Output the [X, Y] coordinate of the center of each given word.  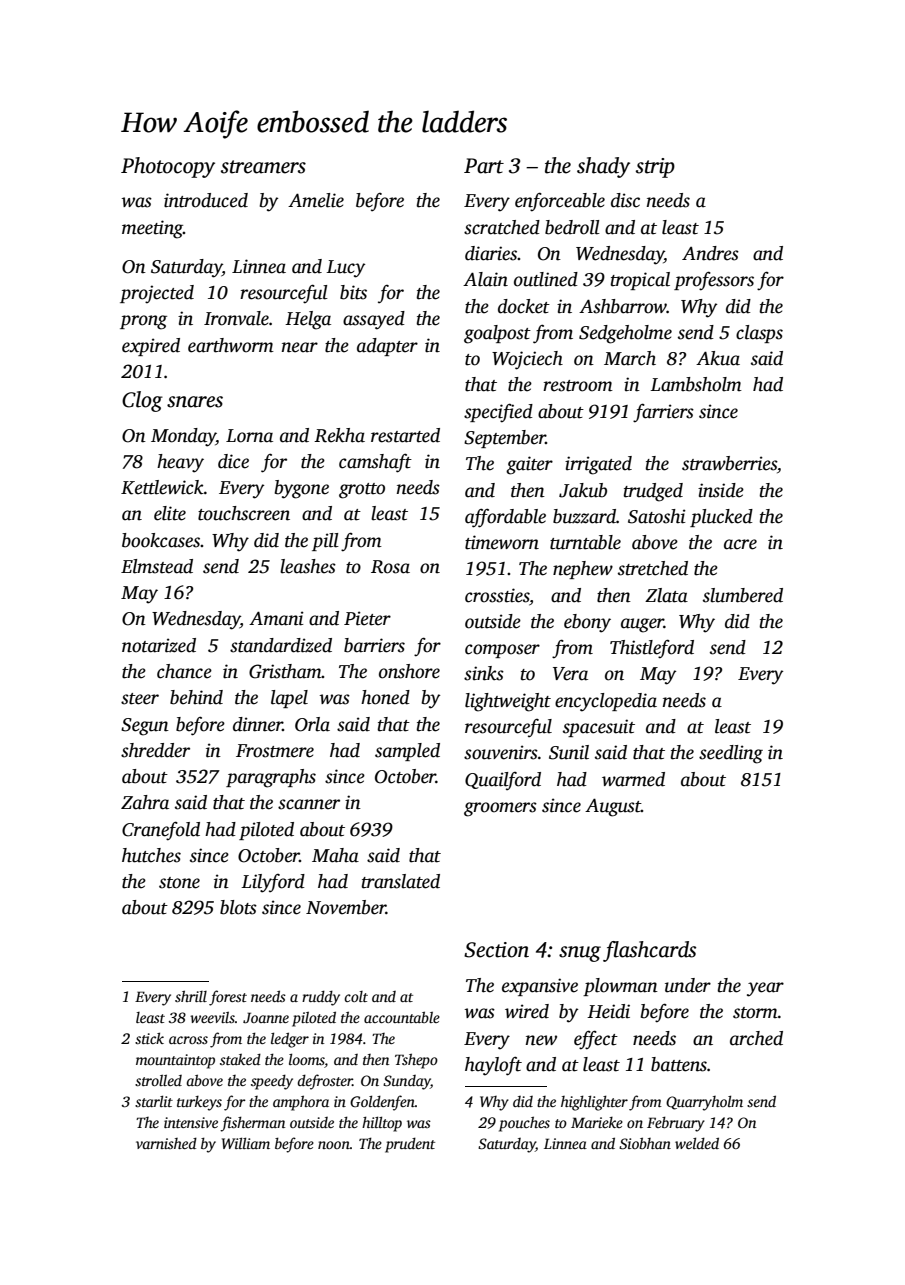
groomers [500, 809]
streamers [263, 167]
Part [484, 166]
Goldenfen [382, 1103]
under [688, 985]
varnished [166, 1143]
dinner [258, 724]
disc [625, 200]
